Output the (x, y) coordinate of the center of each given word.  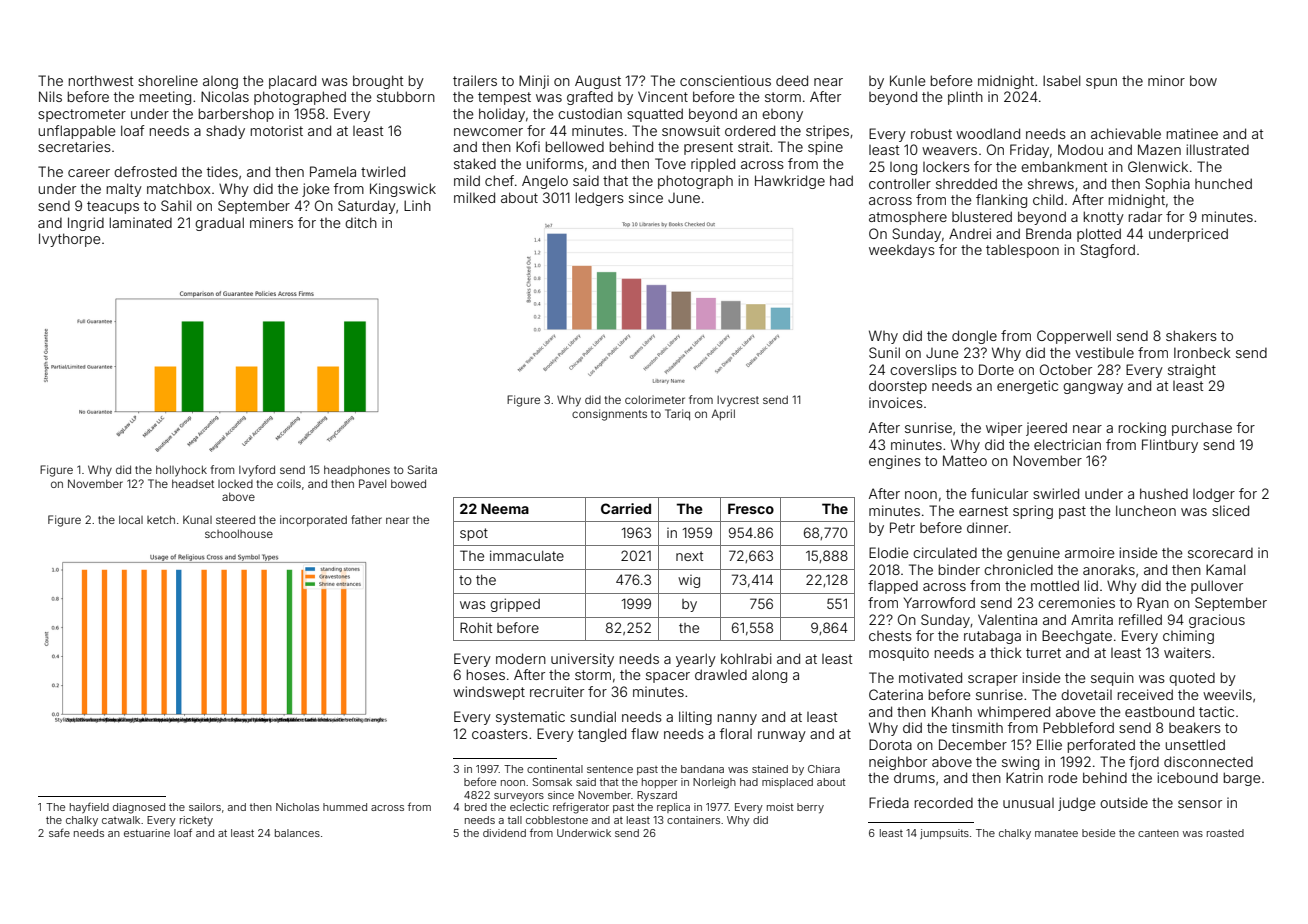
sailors (205, 807)
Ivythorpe (70, 240)
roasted (1225, 833)
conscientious (725, 80)
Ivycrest (738, 401)
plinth (965, 98)
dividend (504, 833)
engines (895, 462)
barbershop (236, 115)
